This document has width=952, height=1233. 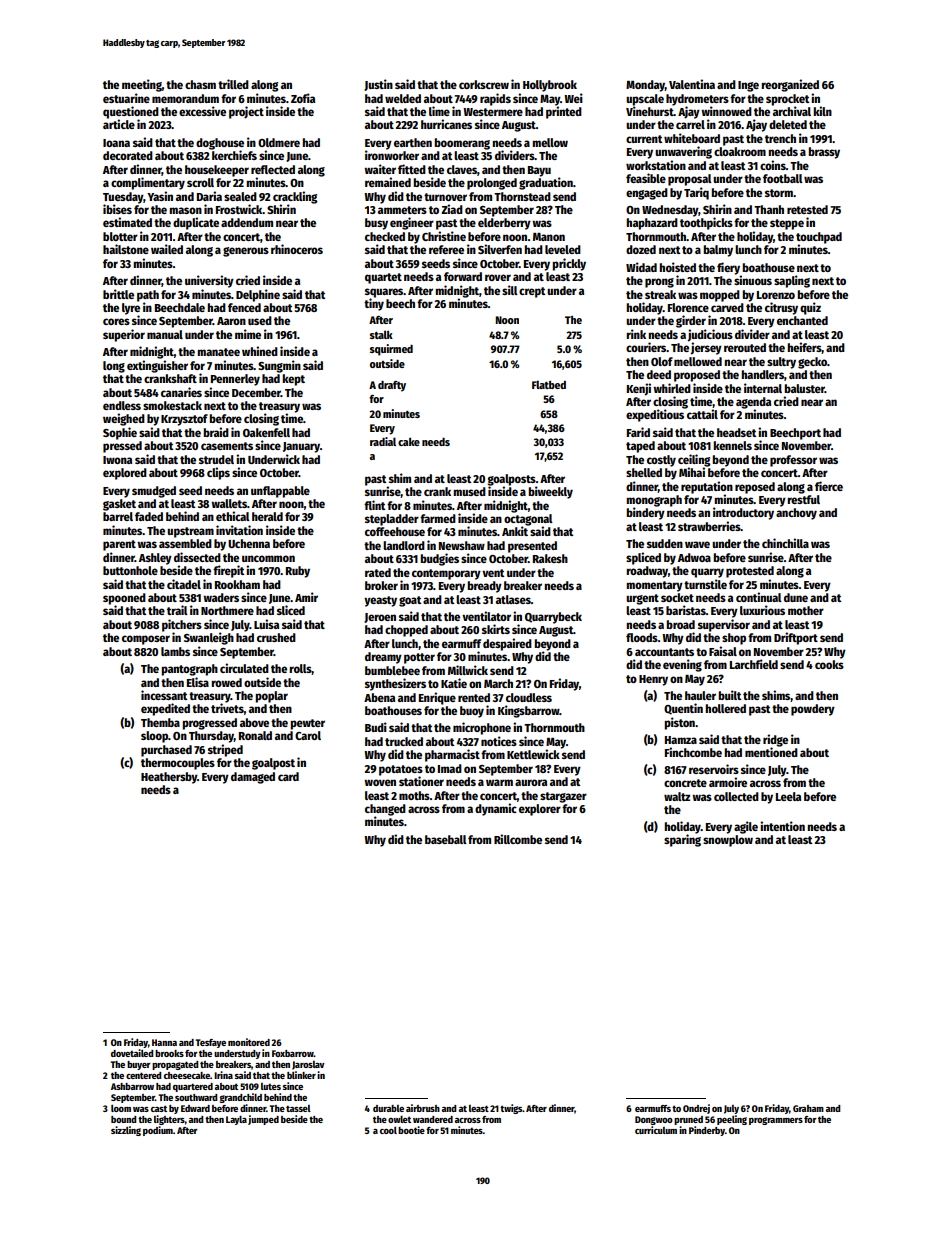 What do you see at coordinates (446, 574) in the document?
I see `contemporary` at bounding box center [446, 574].
